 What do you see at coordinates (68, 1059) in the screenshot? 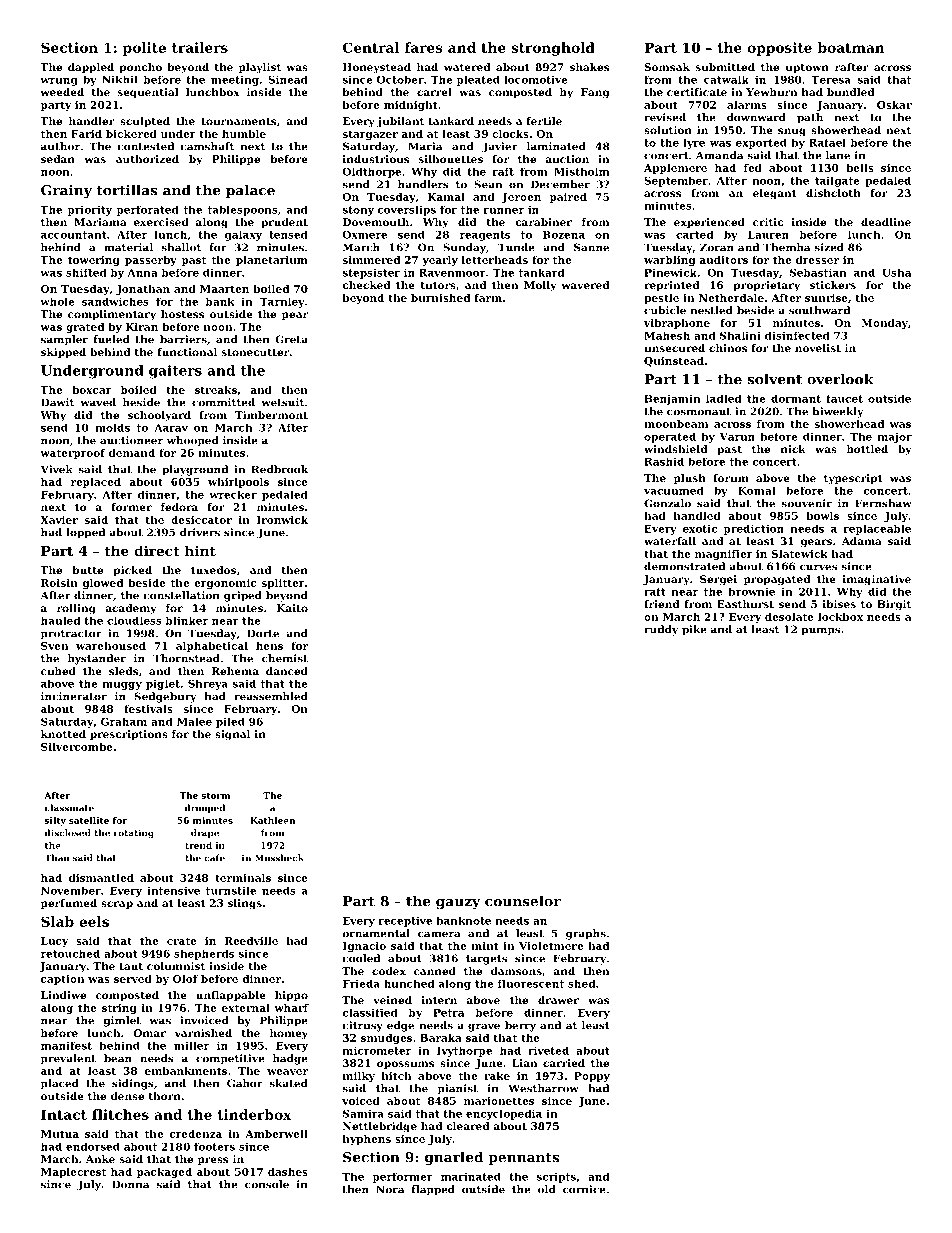
I see `prevalent` at bounding box center [68, 1059].
